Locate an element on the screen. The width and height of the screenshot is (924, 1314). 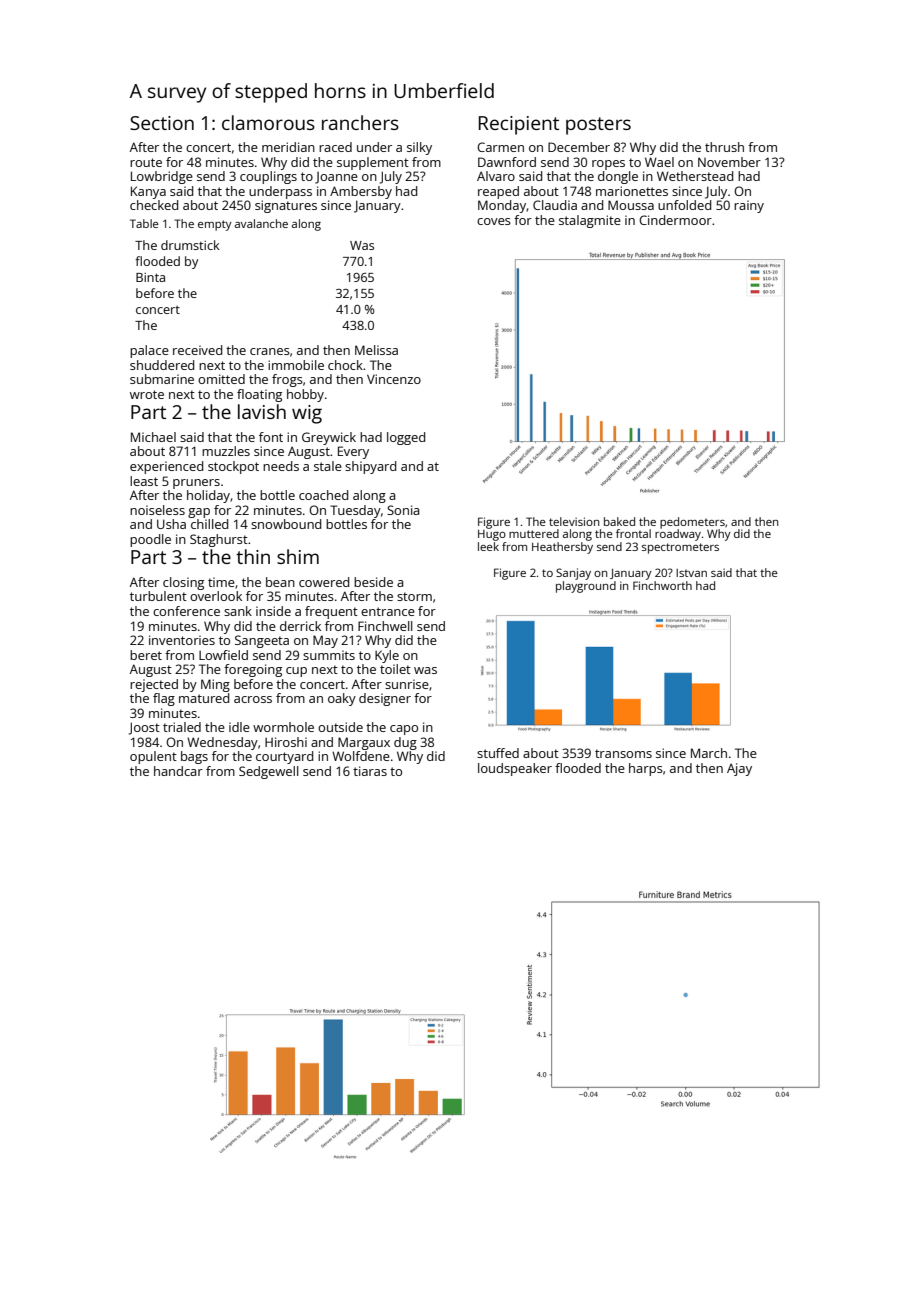
Section is located at coordinates (162, 123).
